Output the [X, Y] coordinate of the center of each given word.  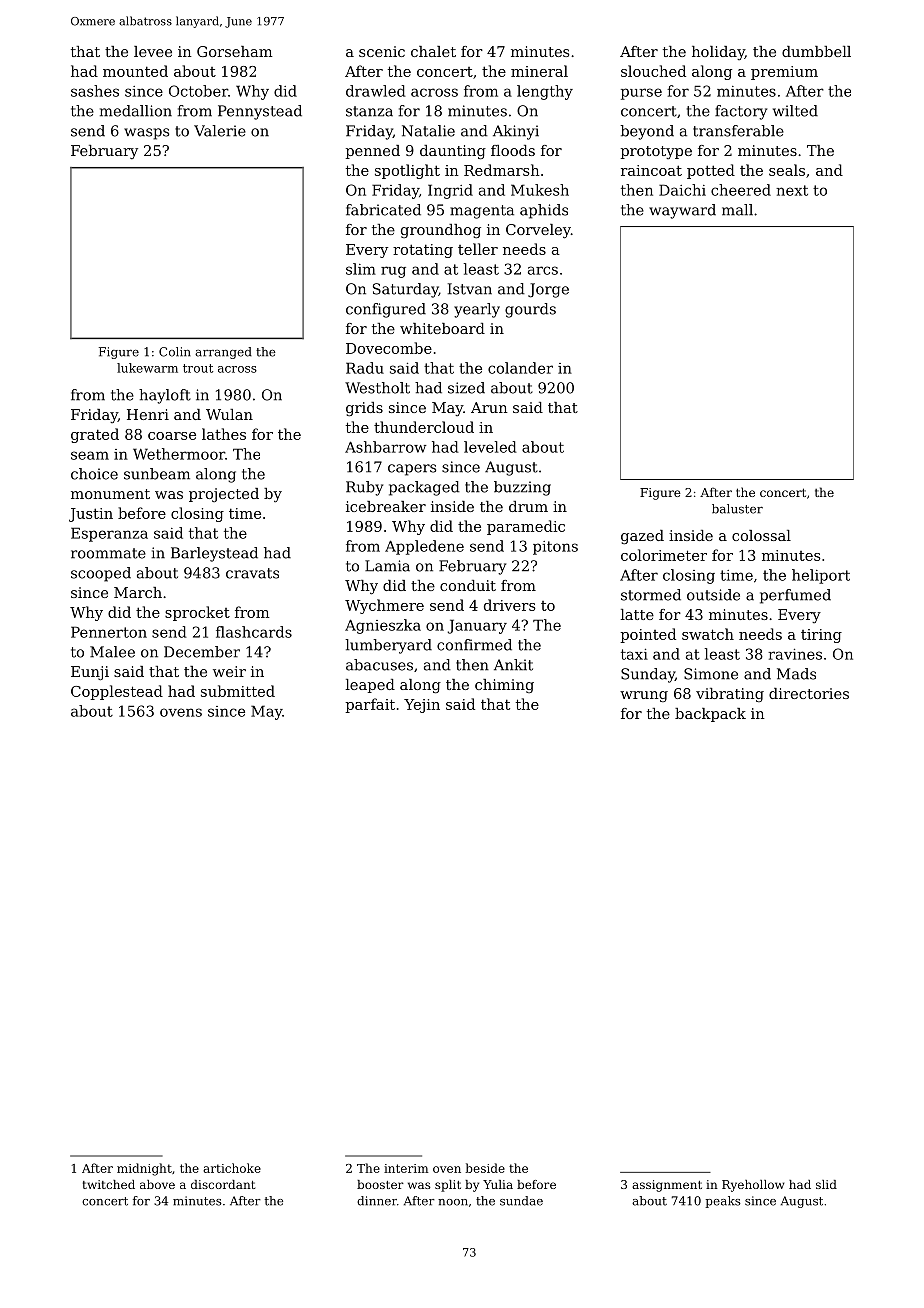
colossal [761, 535]
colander [520, 368]
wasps [146, 134]
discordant [223, 1184]
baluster [737, 509]
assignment [667, 1186]
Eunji [90, 673]
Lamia [387, 566]
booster [380, 1184]
